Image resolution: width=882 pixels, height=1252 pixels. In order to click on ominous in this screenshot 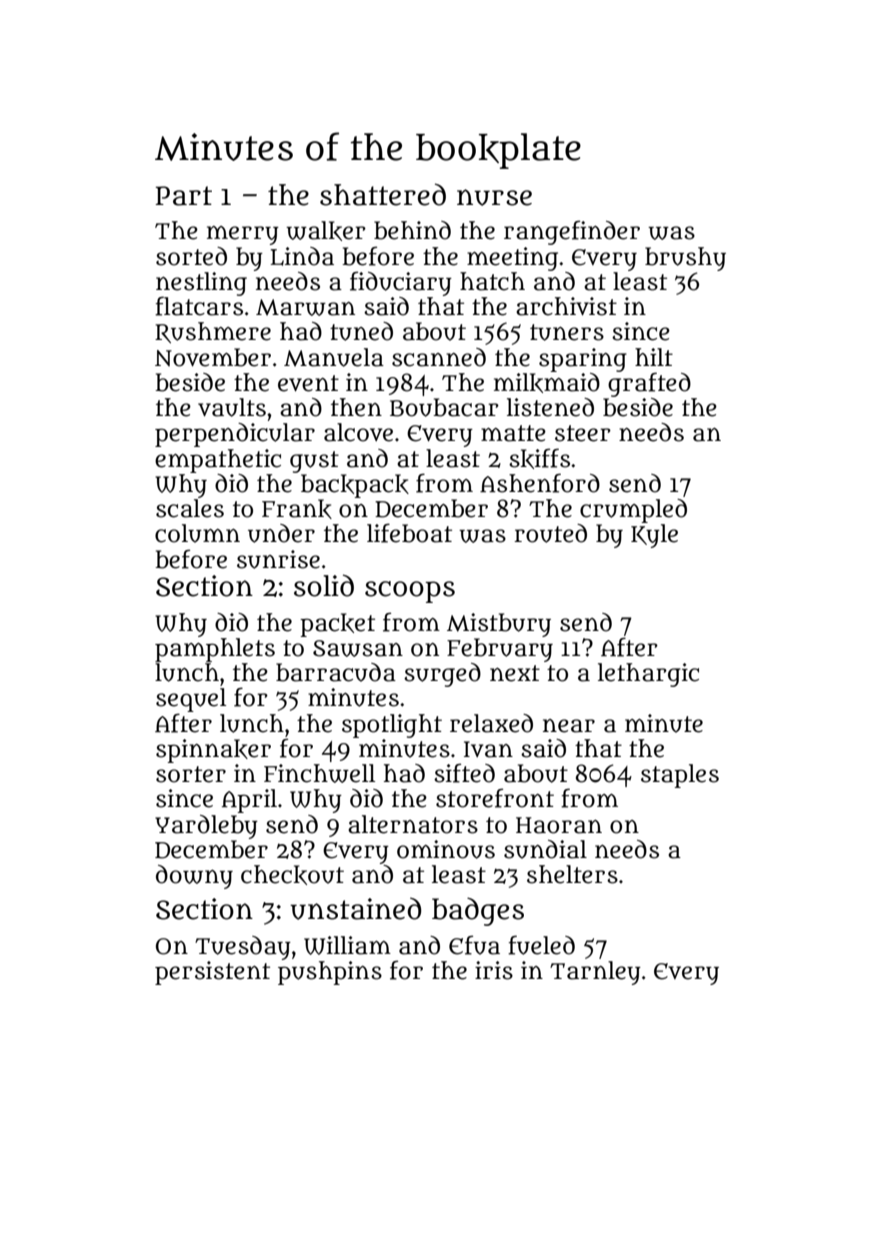, I will do `click(446, 849)`.
